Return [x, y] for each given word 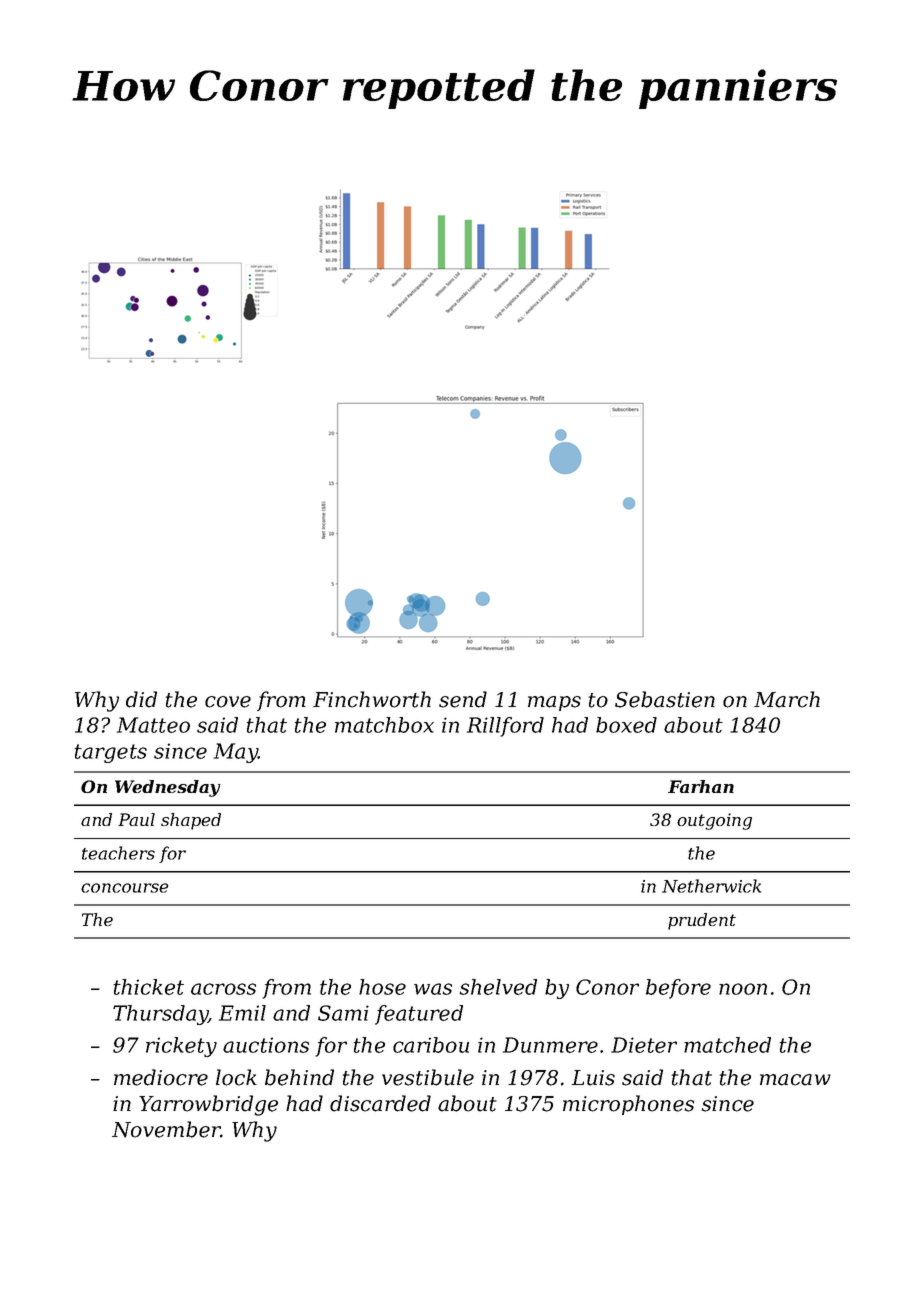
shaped [191, 821]
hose [382, 987]
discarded [380, 1103]
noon [743, 989]
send [463, 699]
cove [228, 702]
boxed [626, 725]
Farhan [701, 786]
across [223, 989]
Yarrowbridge [208, 1105]
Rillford [505, 727]
